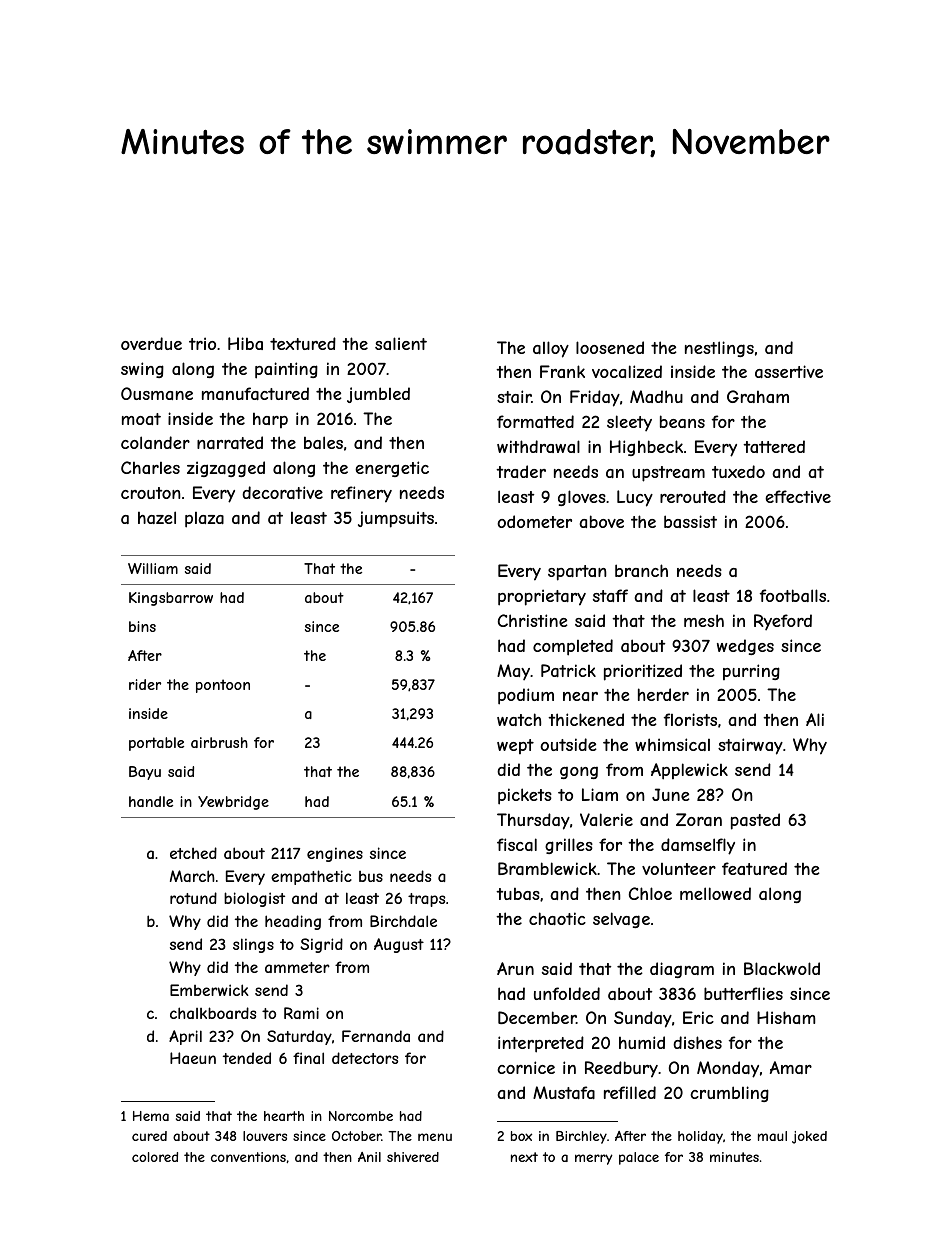 This screenshot has width=952, height=1233. What do you see at coordinates (255, 393) in the screenshot?
I see `manufactured` at bounding box center [255, 393].
